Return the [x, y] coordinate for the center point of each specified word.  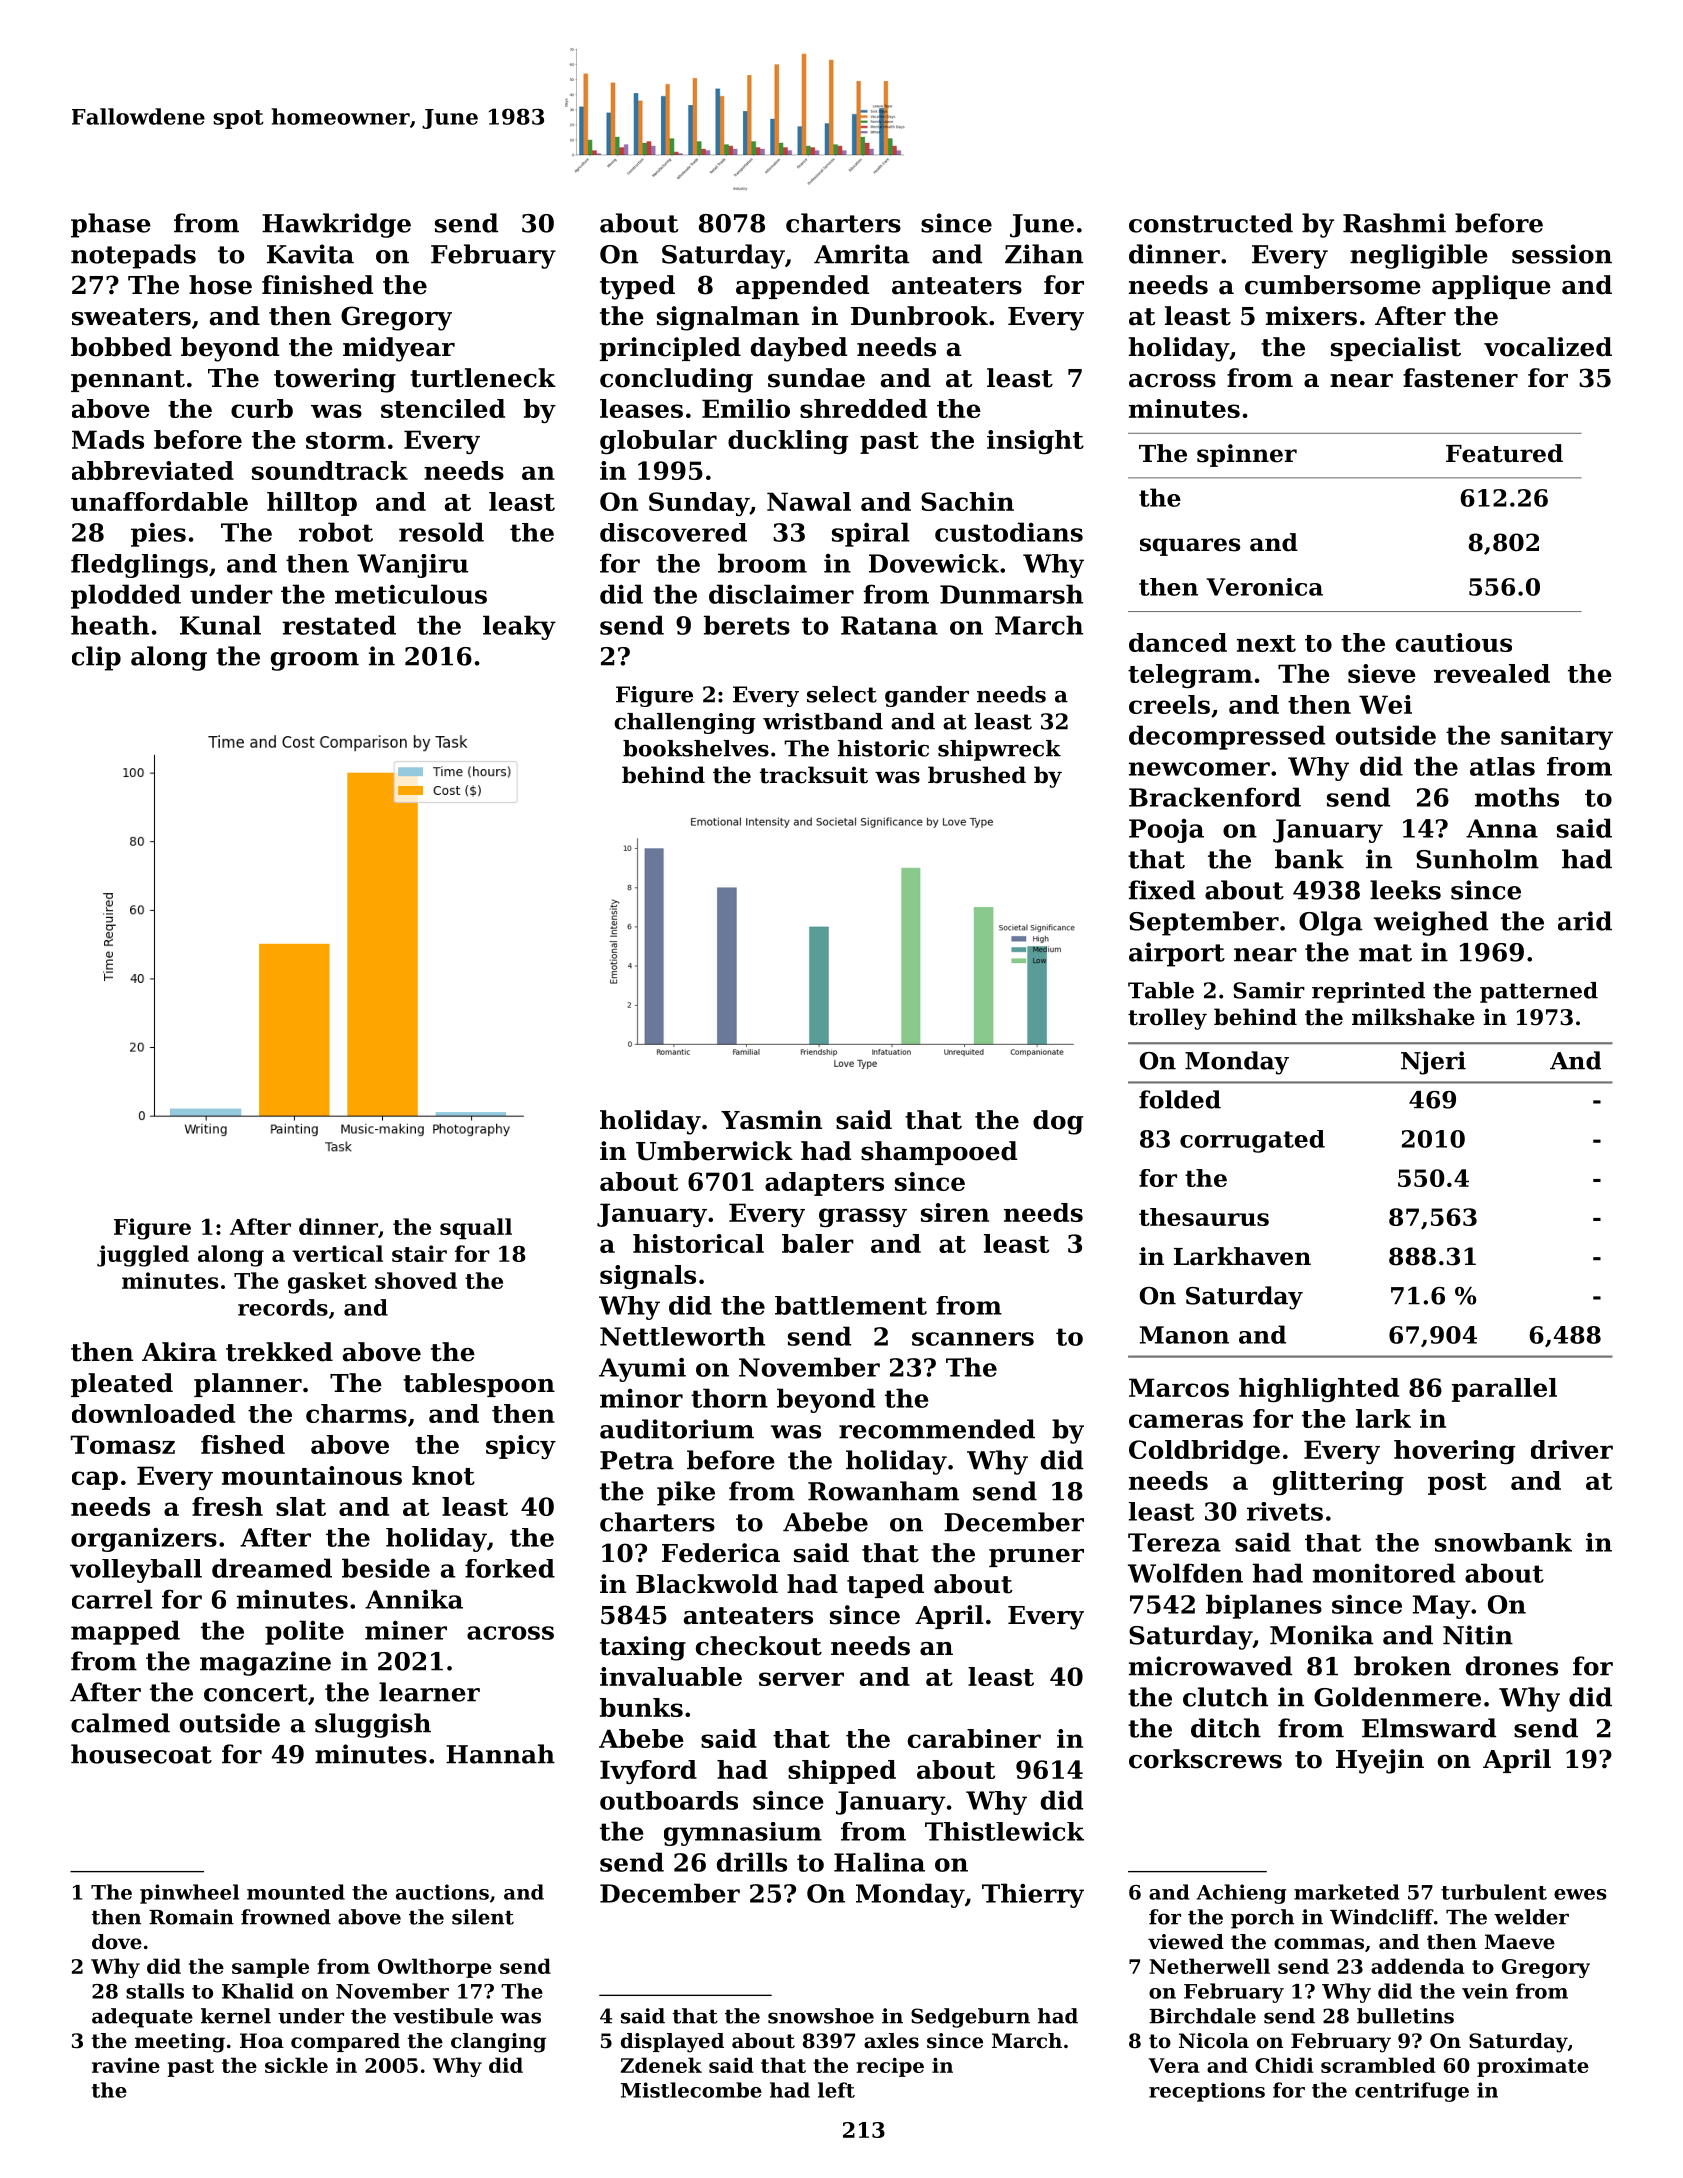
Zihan [1044, 254]
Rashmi [1394, 223]
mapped [125, 1632]
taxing [643, 1648]
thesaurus [1204, 1217]
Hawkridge [336, 225]
